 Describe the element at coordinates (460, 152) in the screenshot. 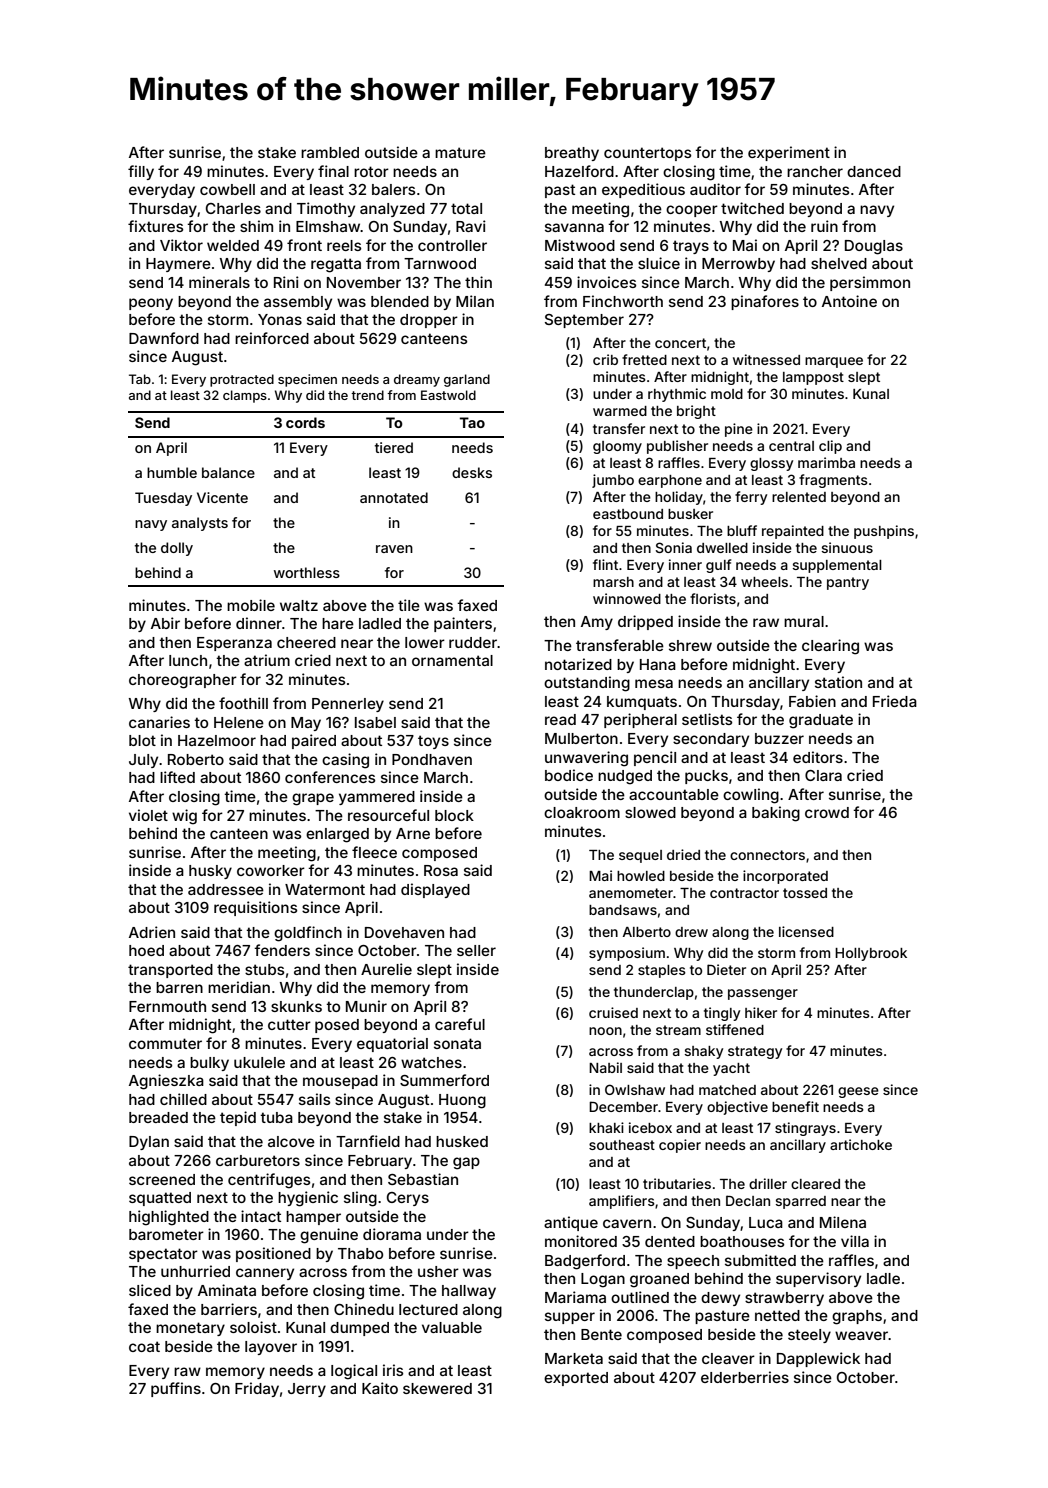

I see `mature` at that location.
